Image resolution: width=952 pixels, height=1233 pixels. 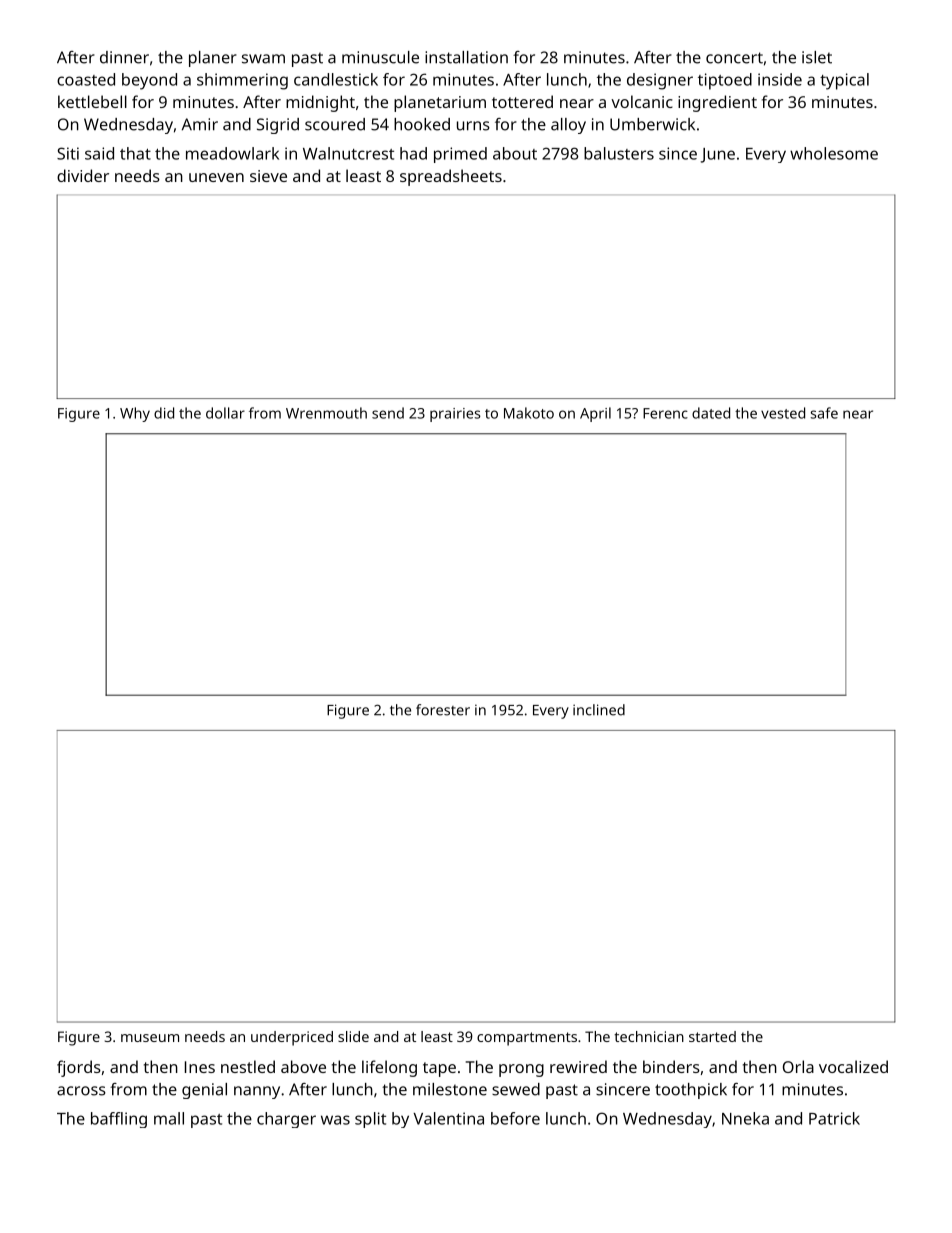 What do you see at coordinates (853, 1066) in the screenshot?
I see `vocalized` at bounding box center [853, 1066].
